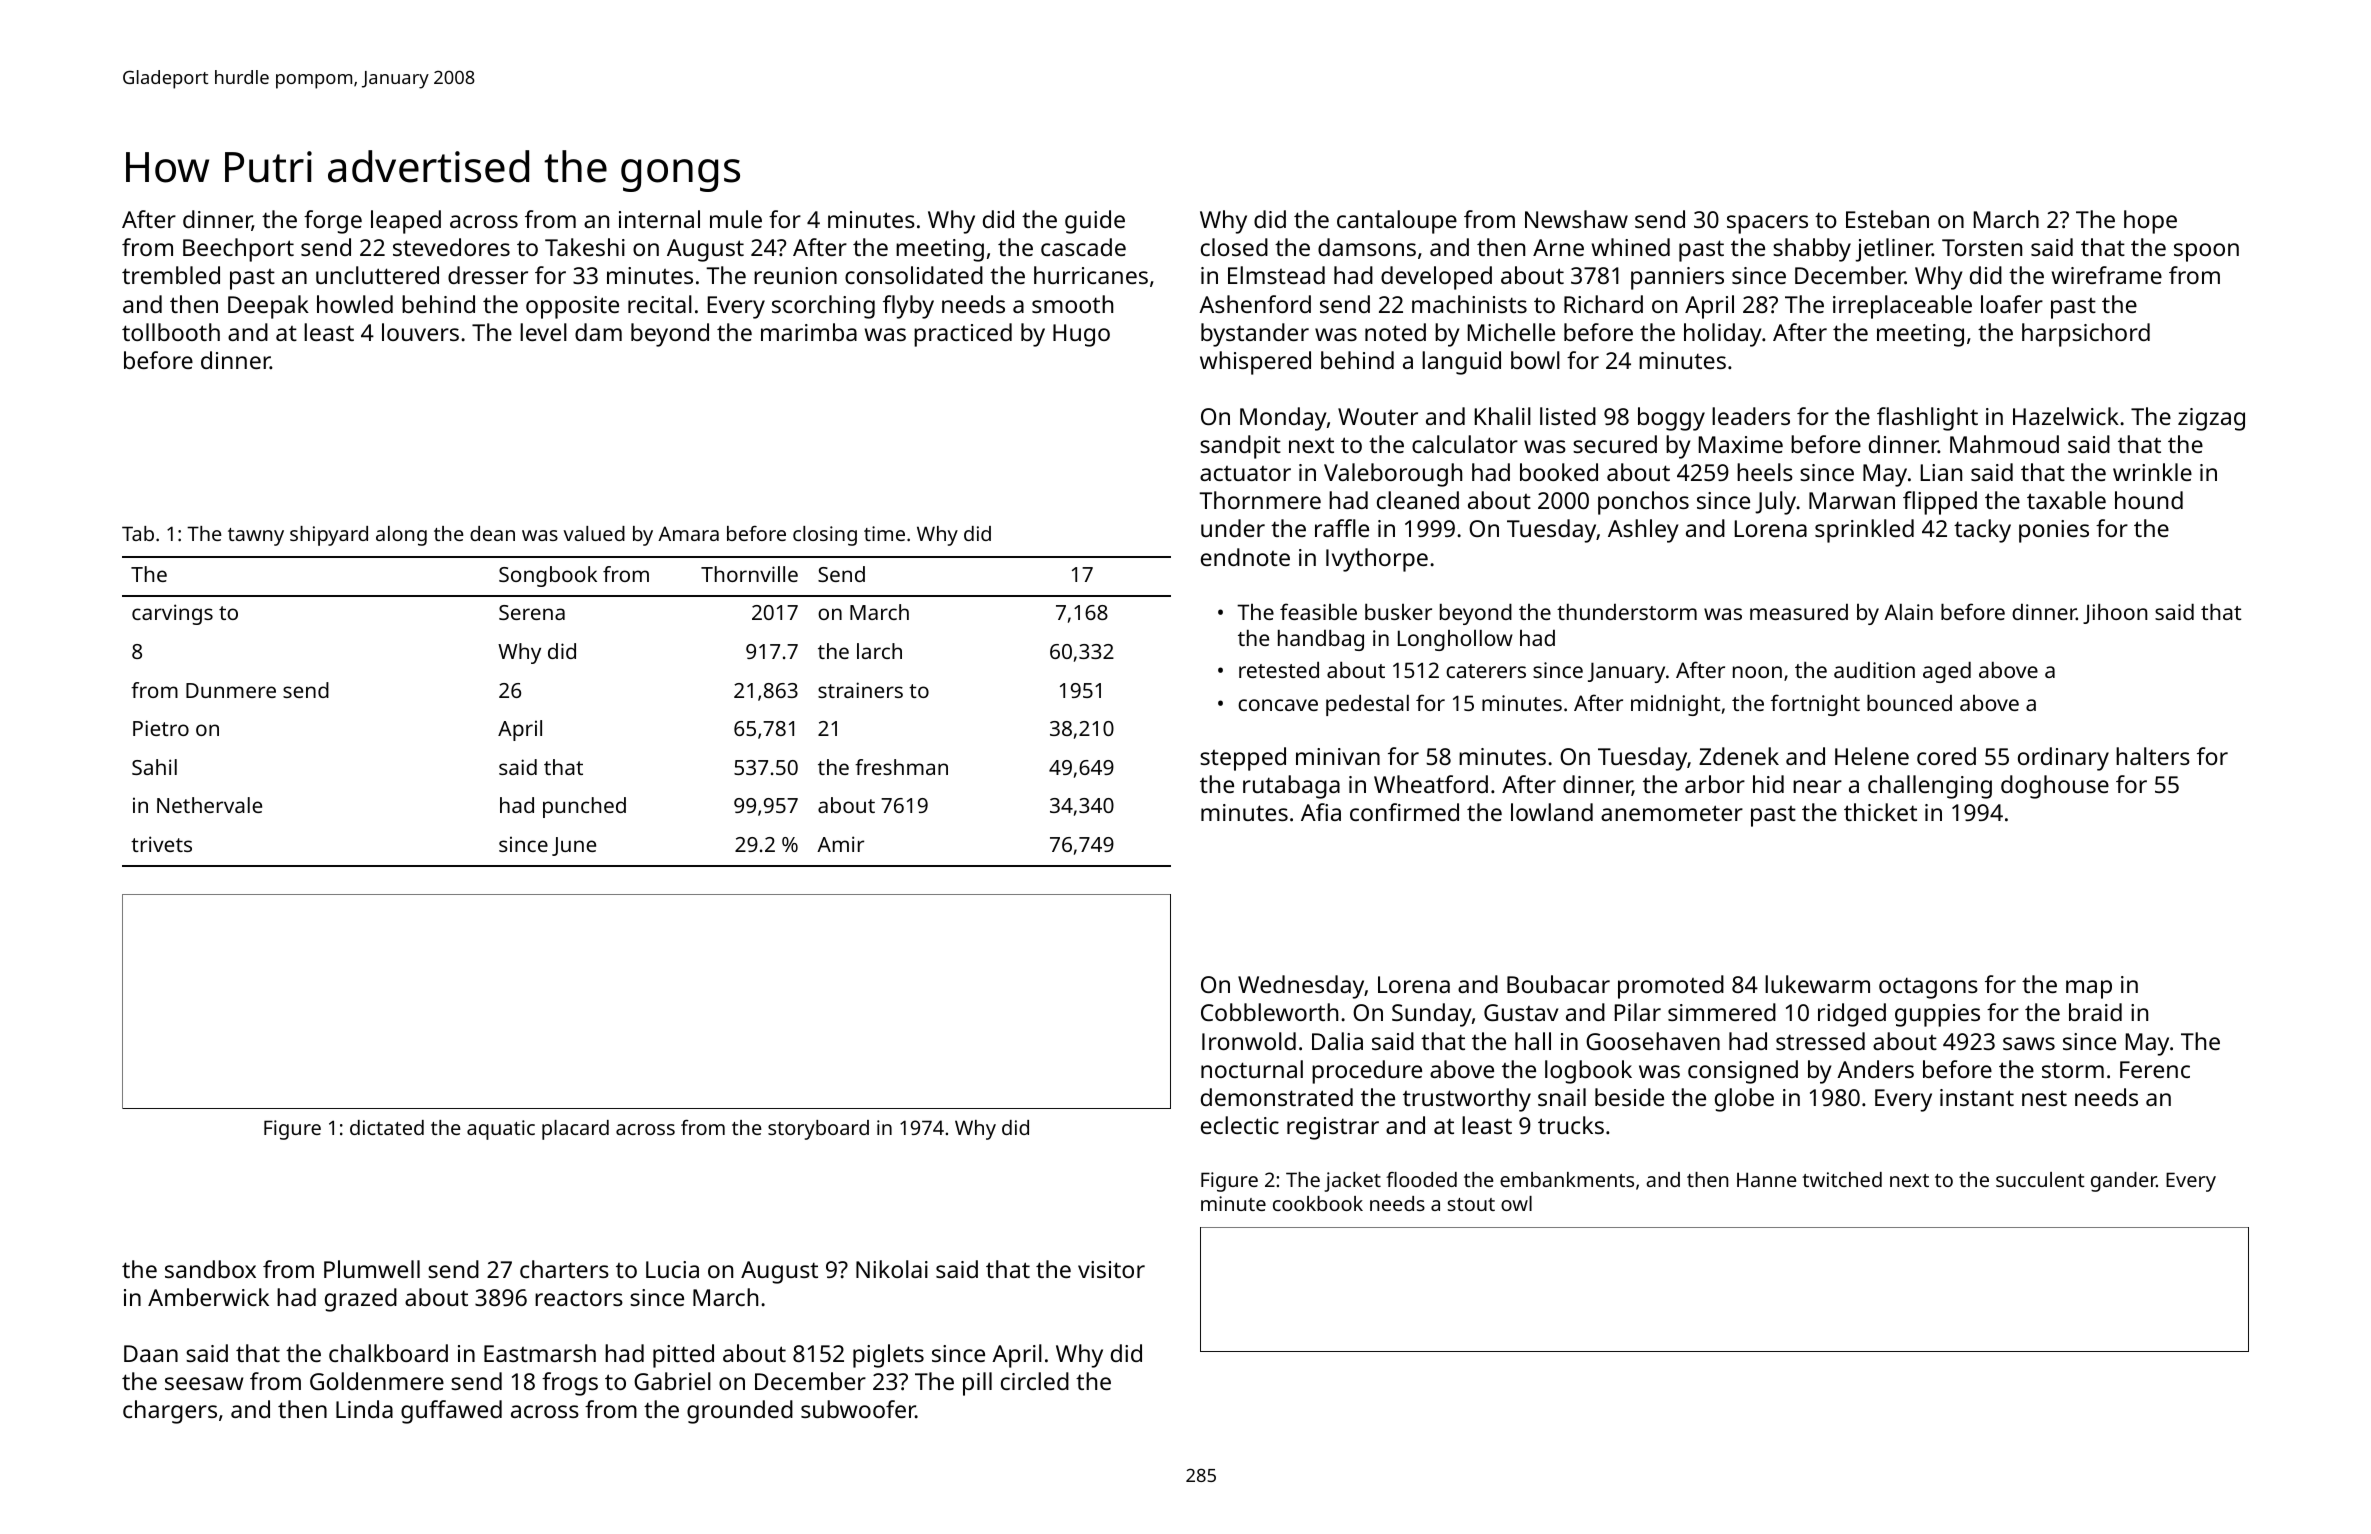  What do you see at coordinates (879, 651) in the screenshot?
I see `larch` at bounding box center [879, 651].
